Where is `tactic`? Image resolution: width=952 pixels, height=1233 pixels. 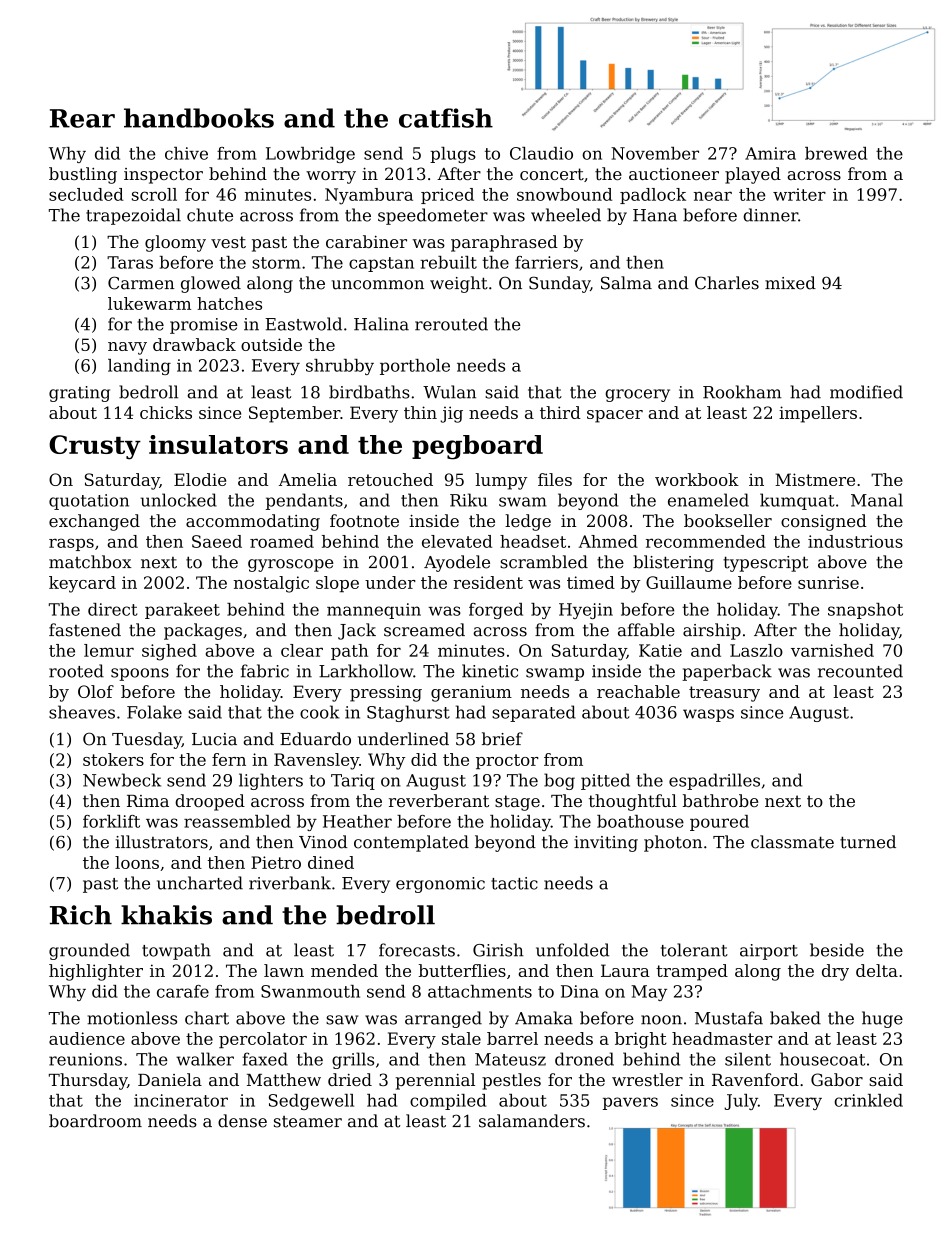
tactic is located at coordinates (514, 883).
